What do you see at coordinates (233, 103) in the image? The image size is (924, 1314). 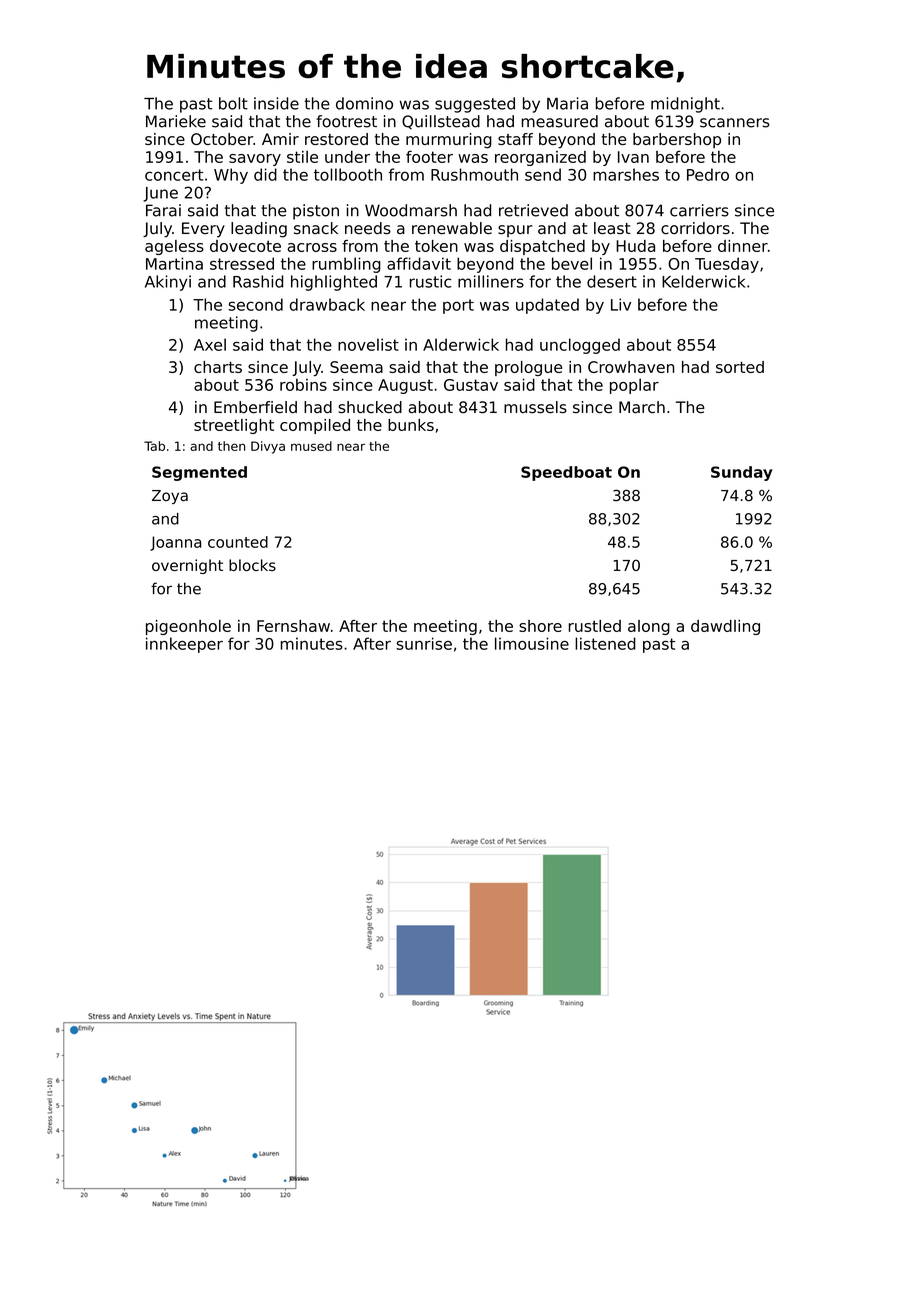 I see `bolt` at bounding box center [233, 103].
